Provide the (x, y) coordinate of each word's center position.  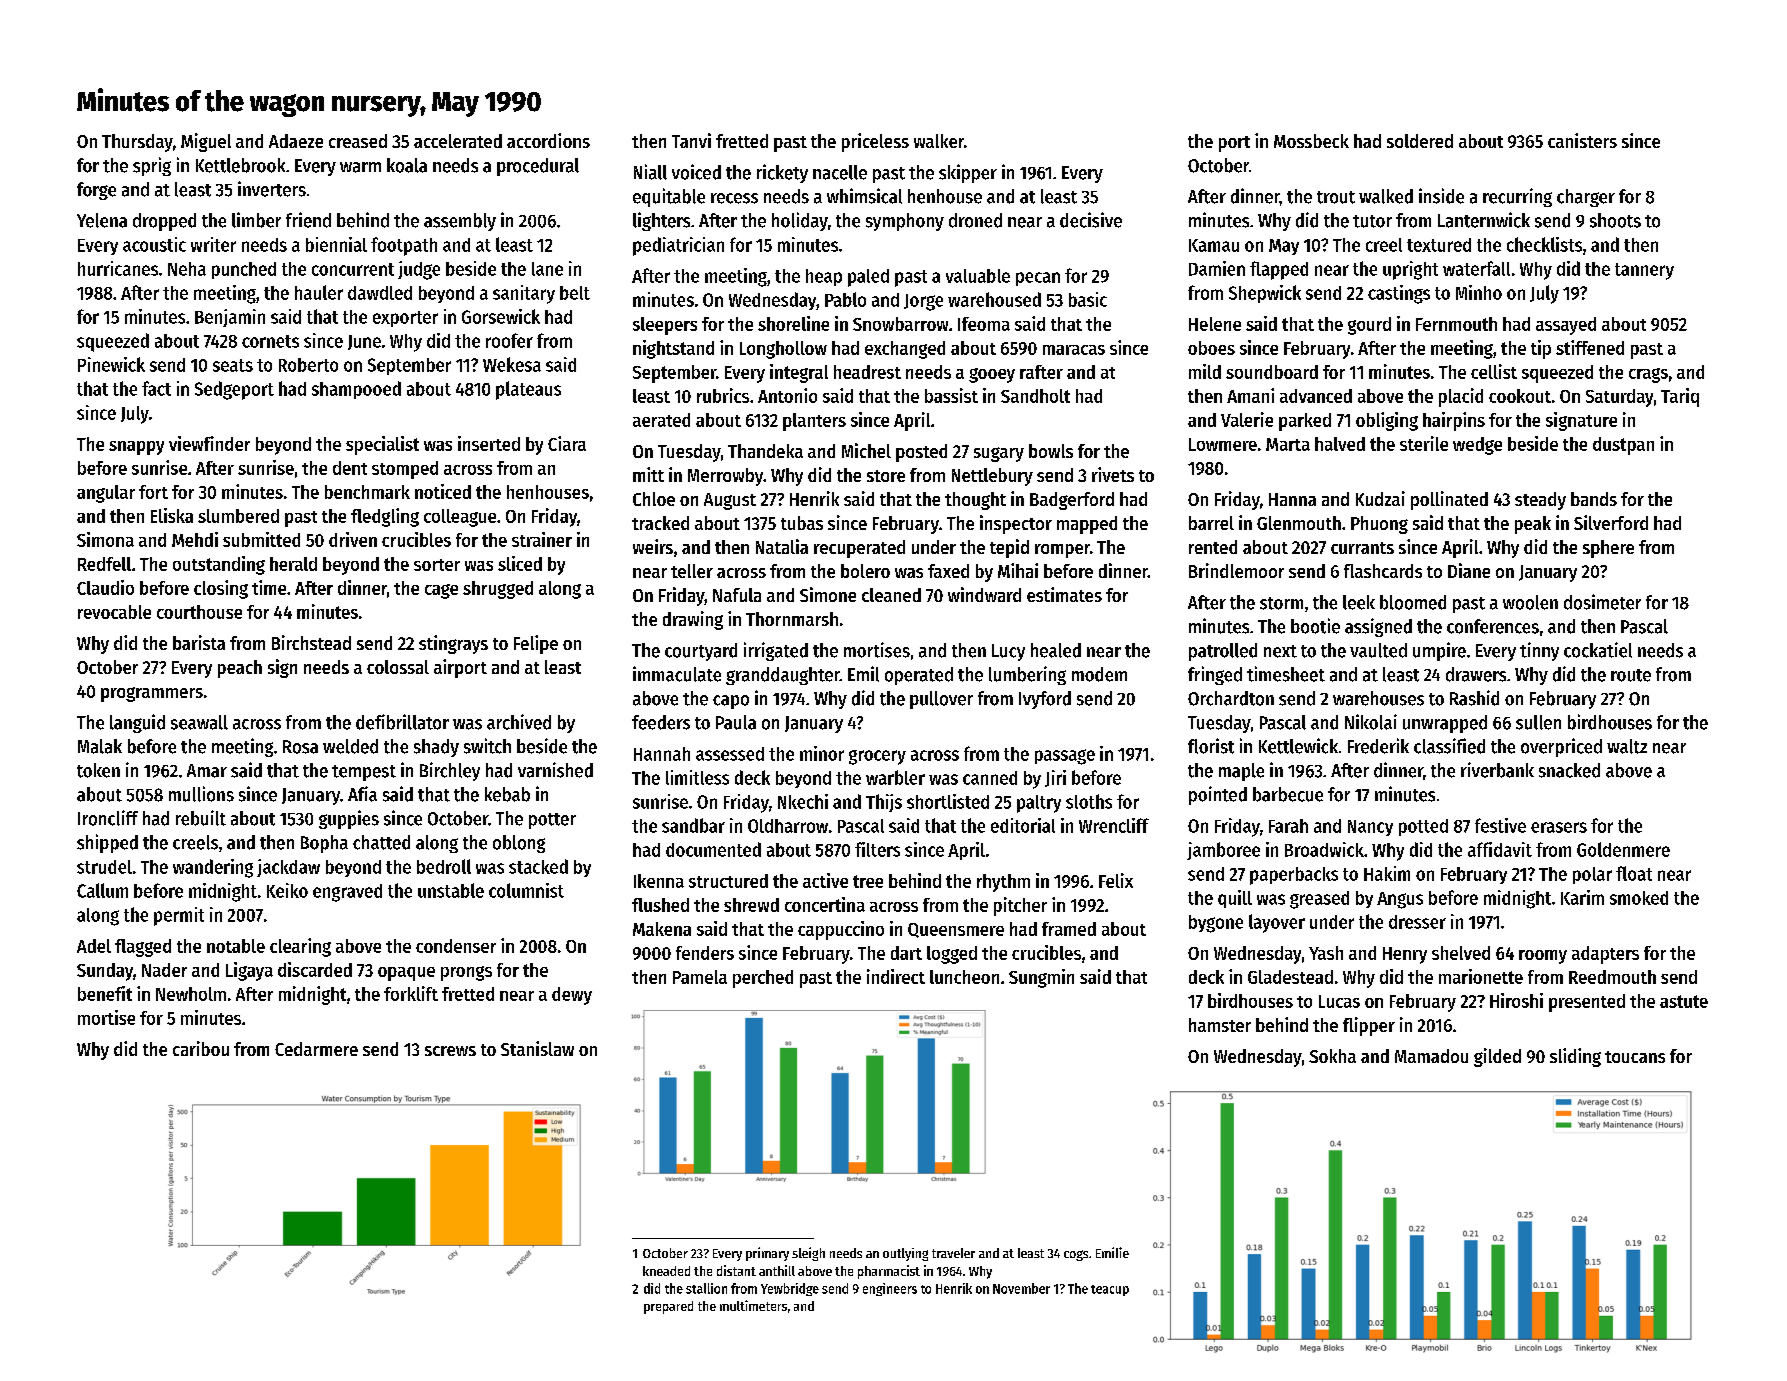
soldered (1420, 141)
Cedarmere (316, 1049)
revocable (114, 612)
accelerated (458, 141)
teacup (1110, 1290)
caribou (201, 1048)
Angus (1400, 900)
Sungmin (1041, 978)
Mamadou (1431, 1056)
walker (939, 141)
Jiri (1055, 778)
